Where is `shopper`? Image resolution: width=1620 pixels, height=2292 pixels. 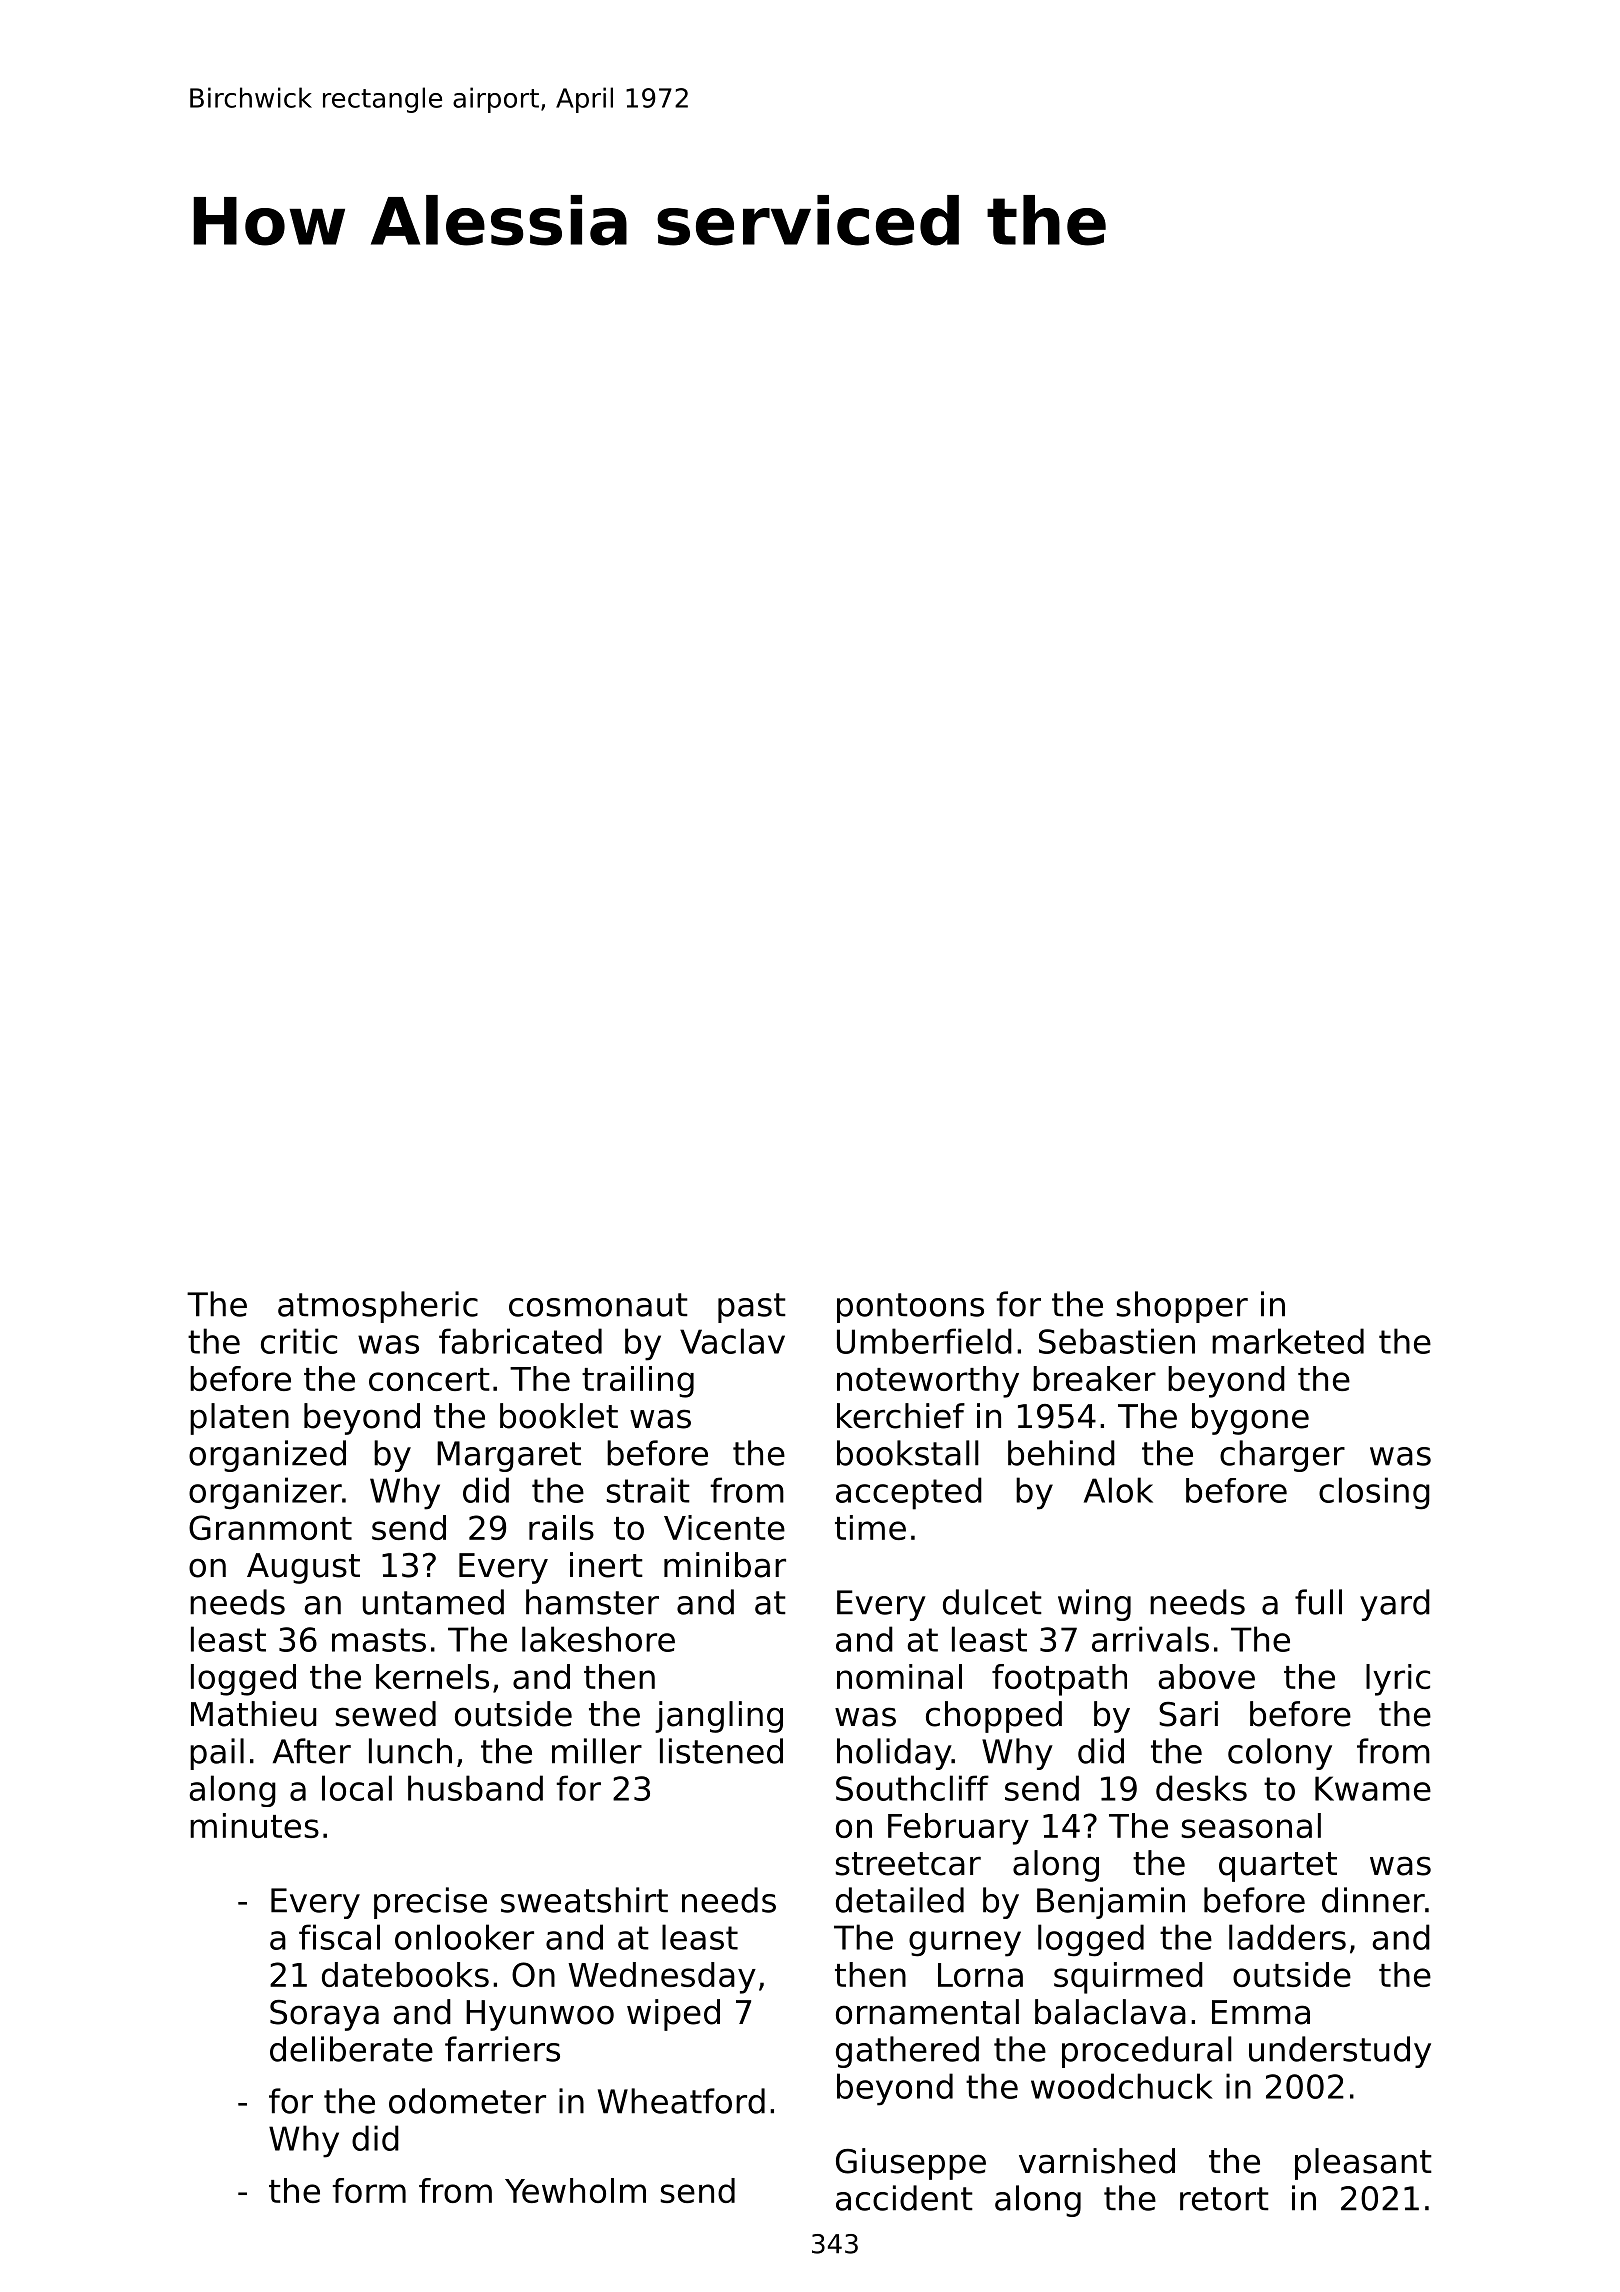 shopper is located at coordinates (1182, 1307).
